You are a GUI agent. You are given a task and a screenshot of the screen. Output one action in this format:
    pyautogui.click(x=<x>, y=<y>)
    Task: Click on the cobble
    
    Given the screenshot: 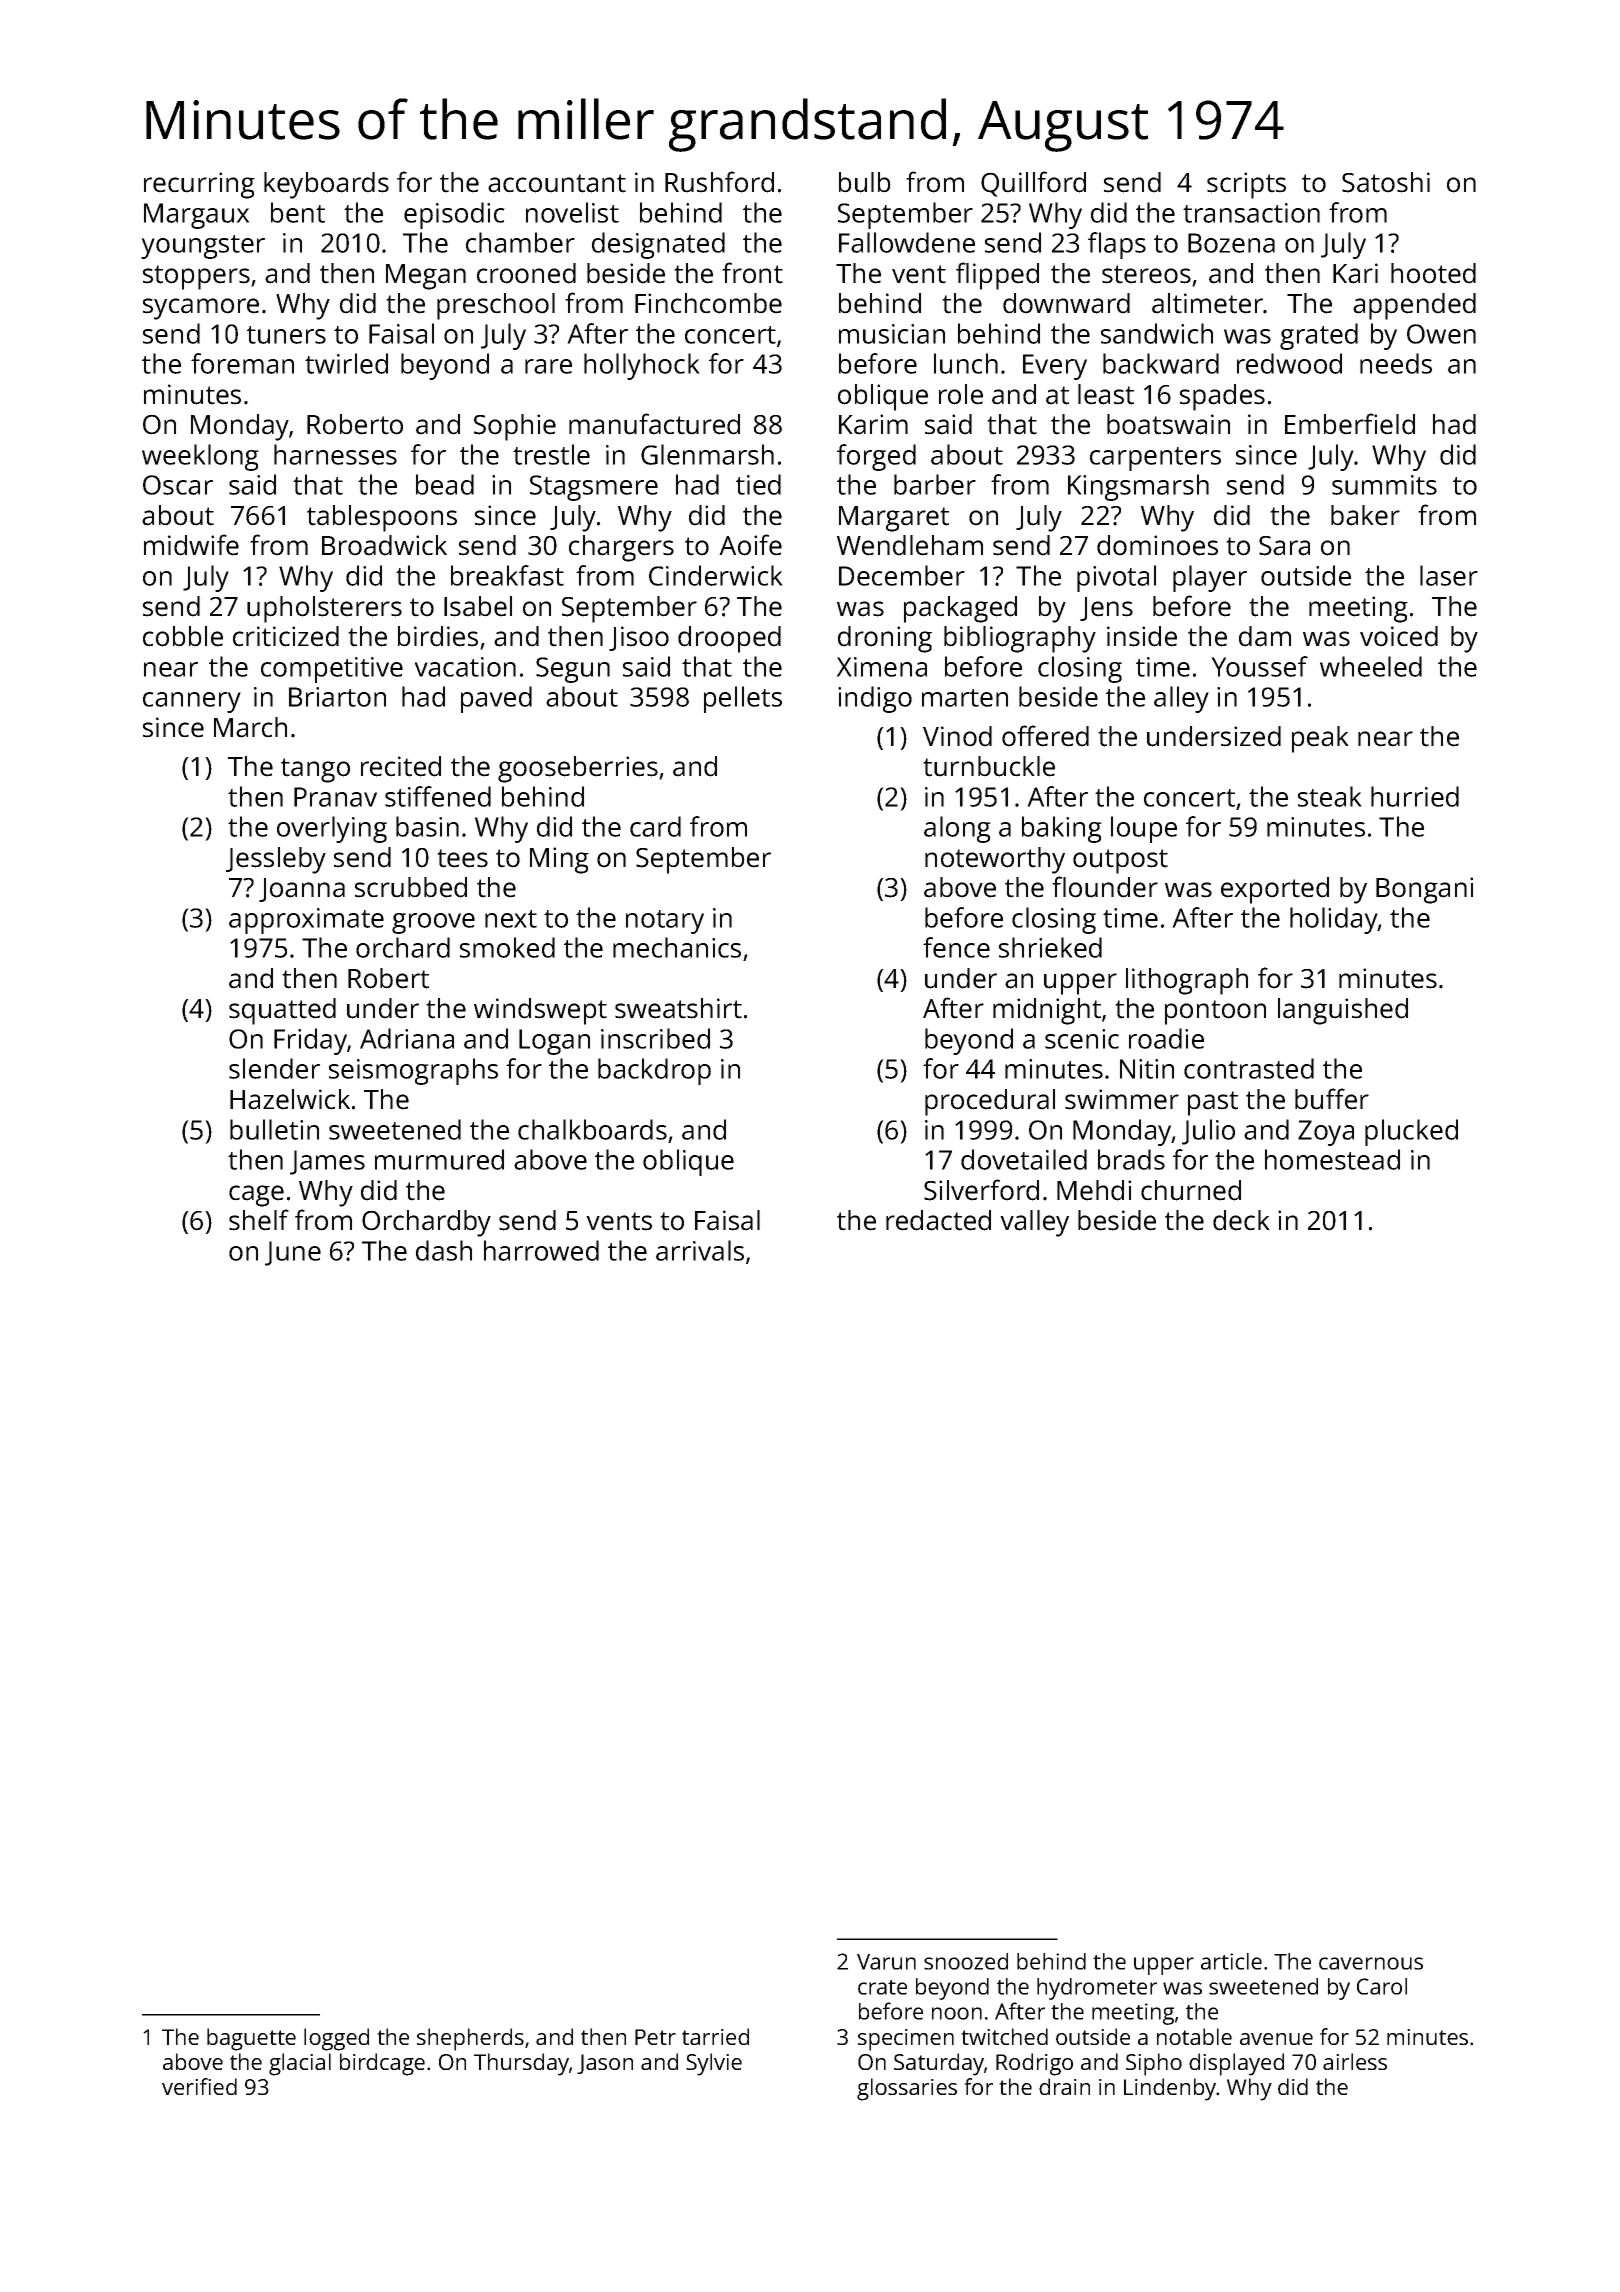 What is the action you would take?
    pyautogui.click(x=183, y=636)
